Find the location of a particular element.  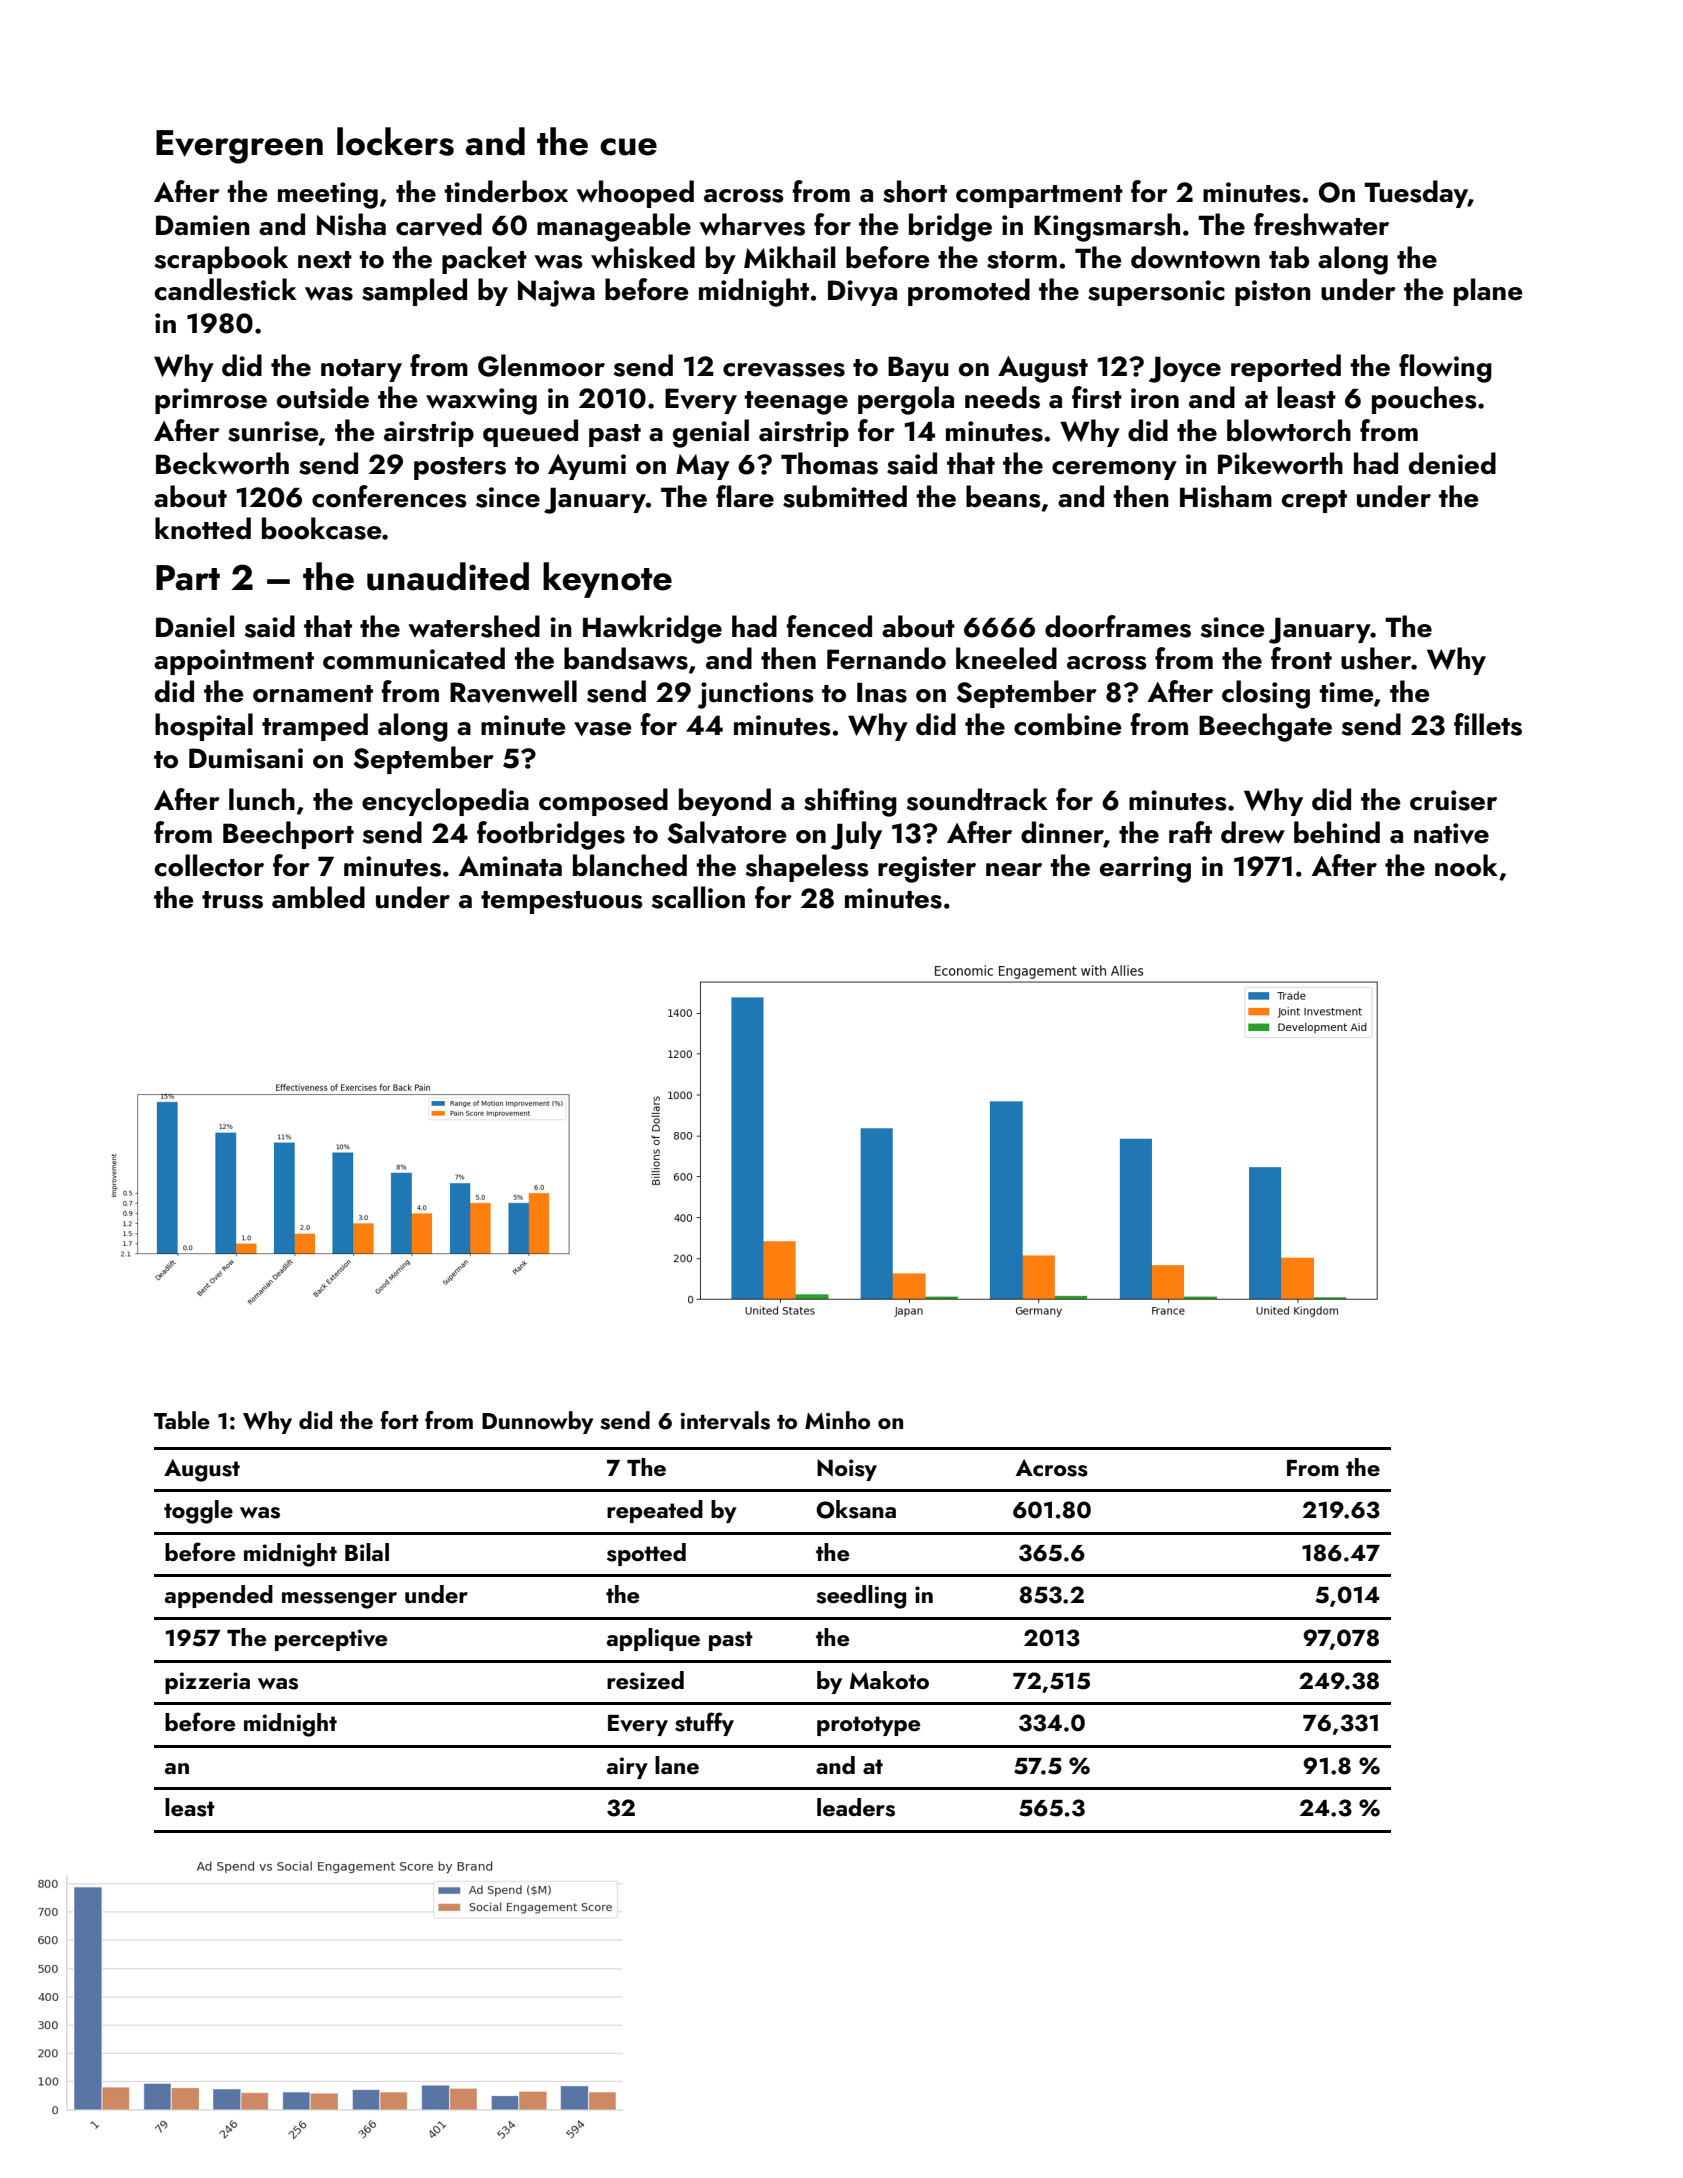

composed is located at coordinates (603, 802).
